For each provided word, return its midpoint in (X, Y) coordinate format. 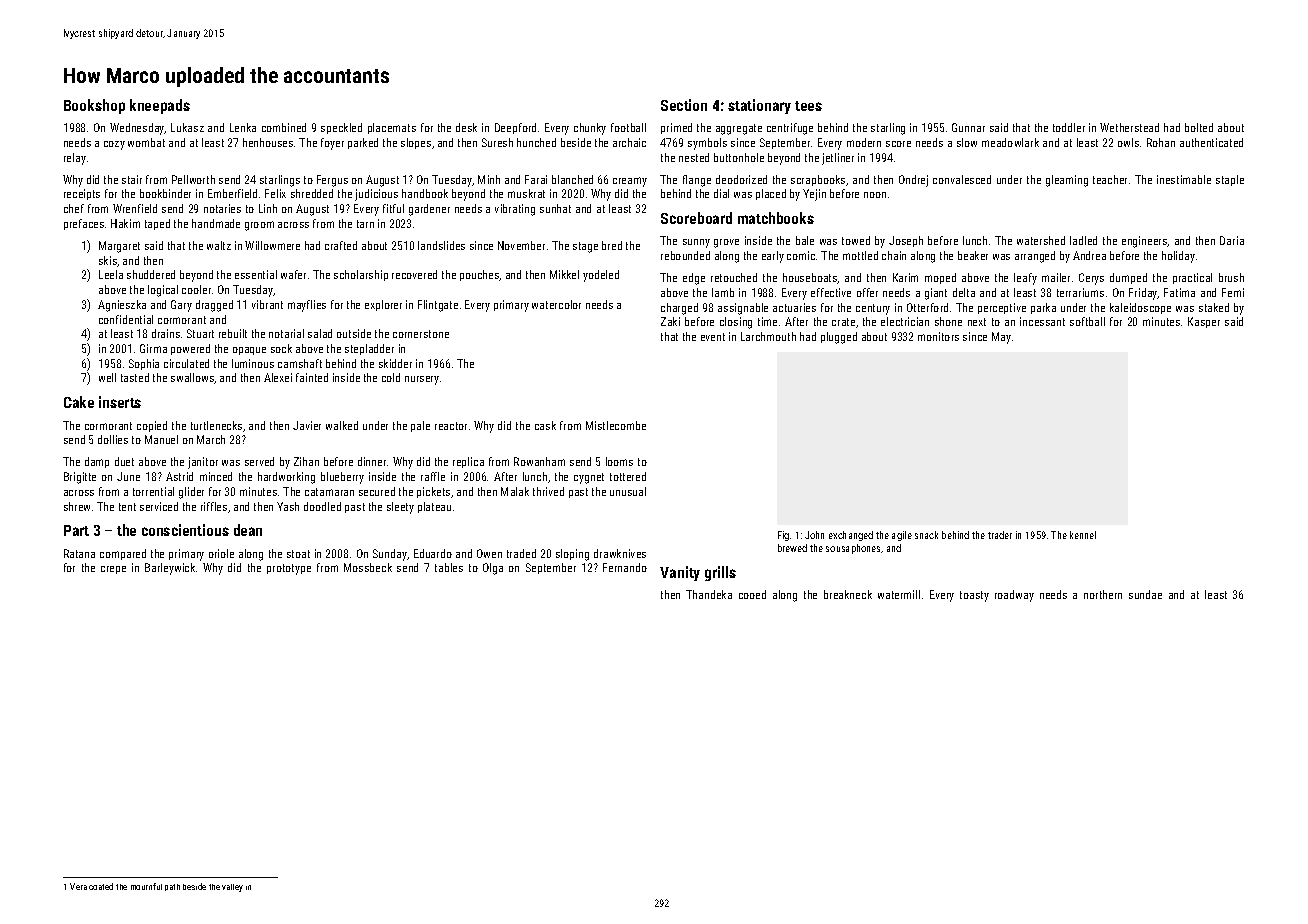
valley (232, 888)
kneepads (160, 106)
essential (256, 274)
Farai (536, 179)
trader (1000, 535)
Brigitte (80, 478)
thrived (548, 491)
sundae (1145, 594)
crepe (113, 570)
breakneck (848, 594)
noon (875, 195)
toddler (1069, 127)
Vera (78, 886)
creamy (630, 182)
